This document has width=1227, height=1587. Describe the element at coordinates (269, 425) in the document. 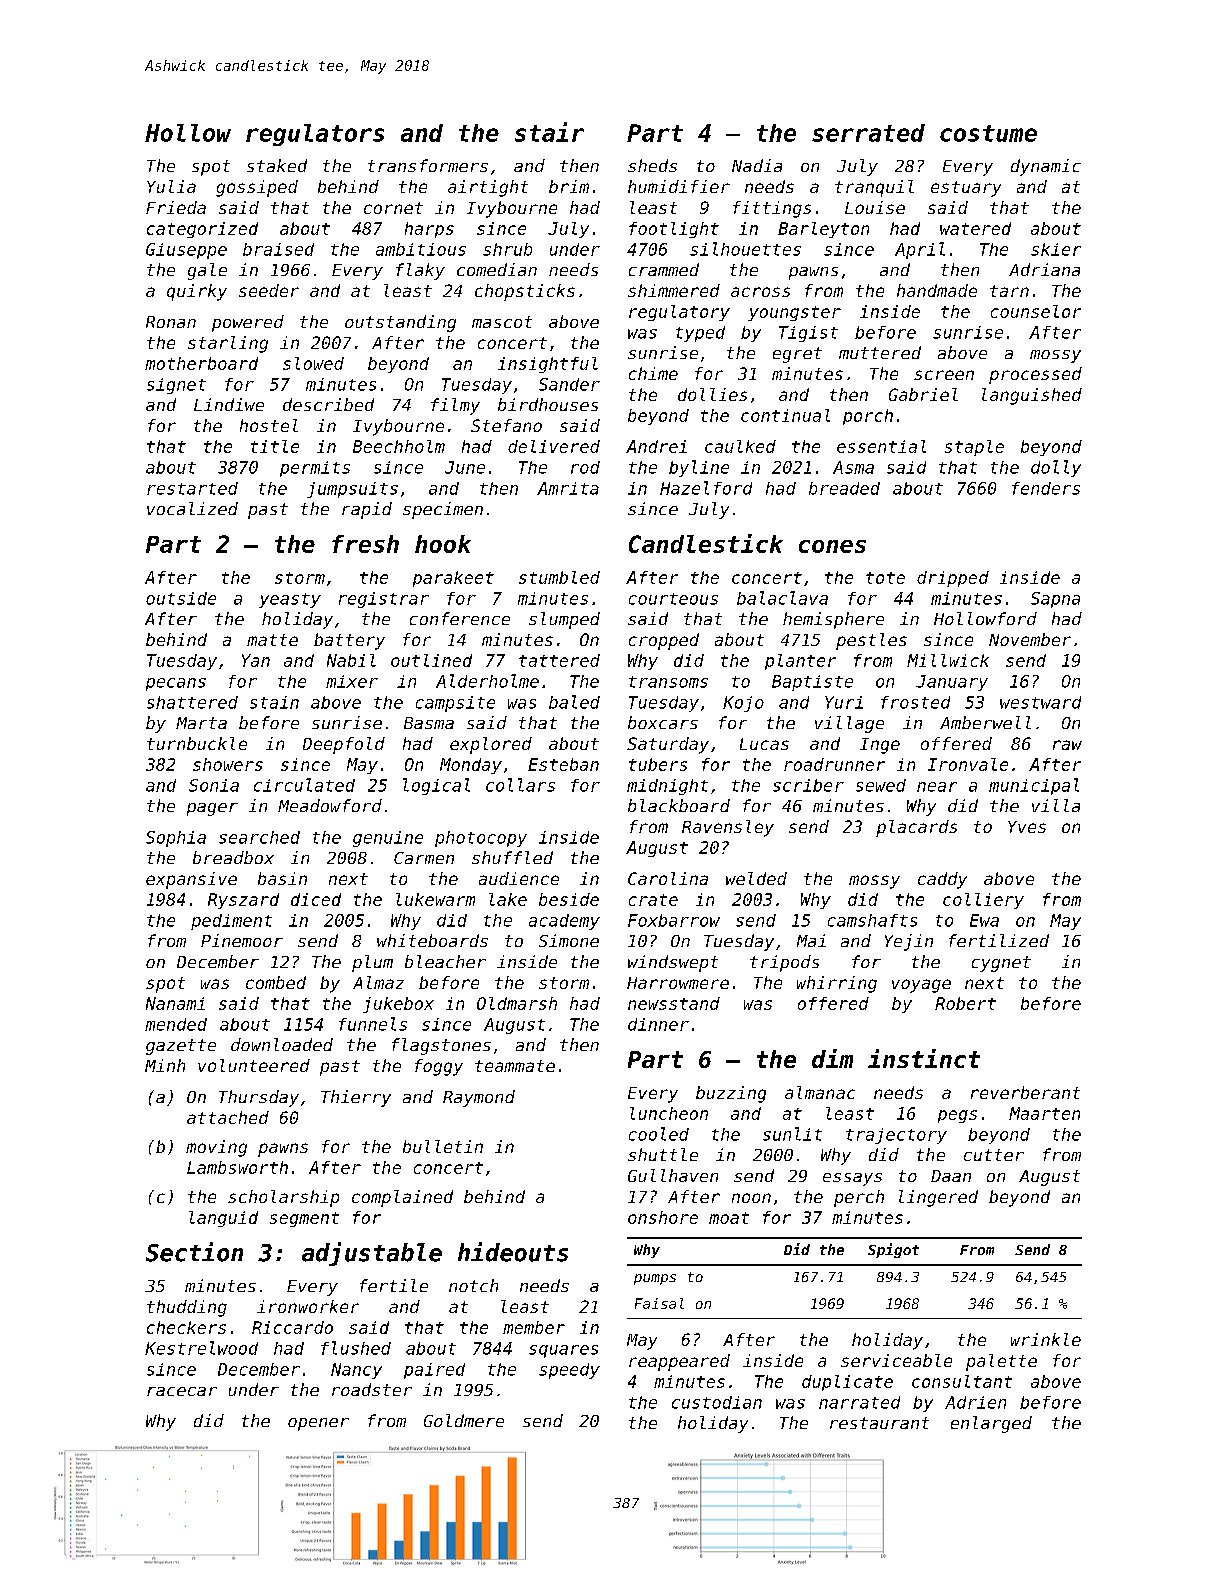

I see `hostel` at that location.
